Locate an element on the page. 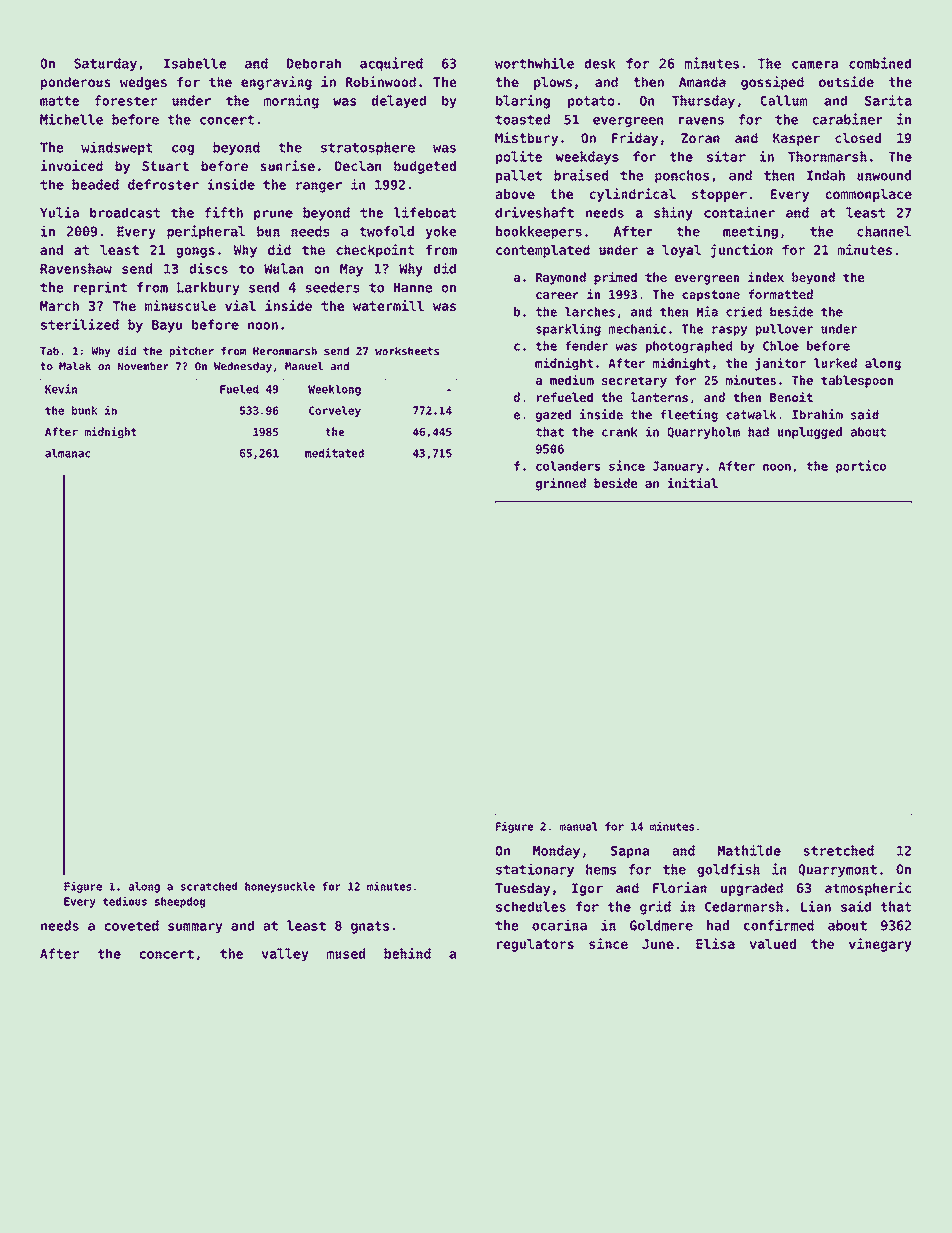 The image size is (952, 1233). lurked is located at coordinates (835, 363).
